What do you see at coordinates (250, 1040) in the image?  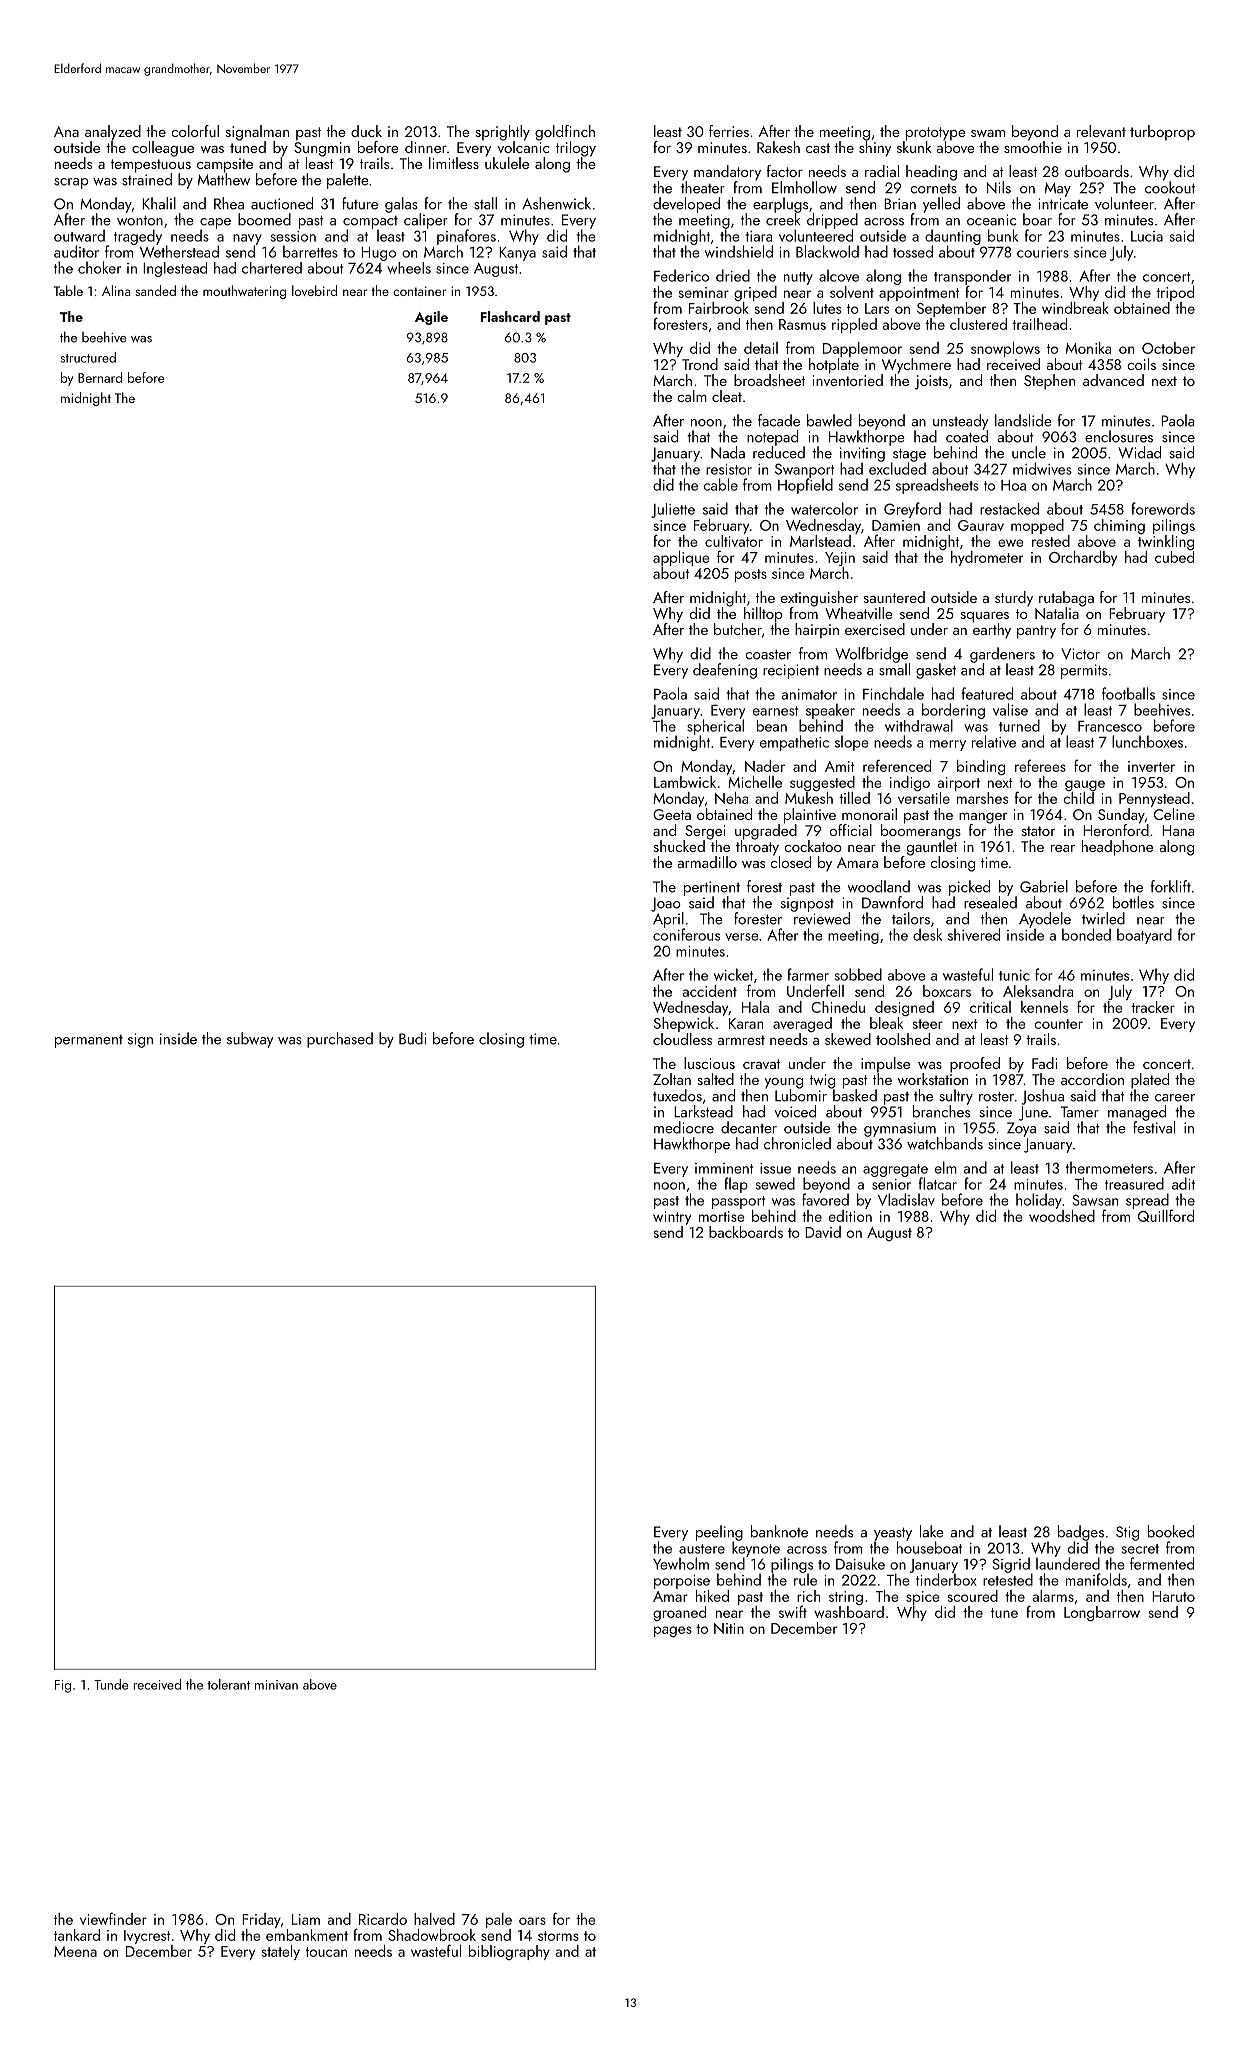 I see `subway` at bounding box center [250, 1040].
